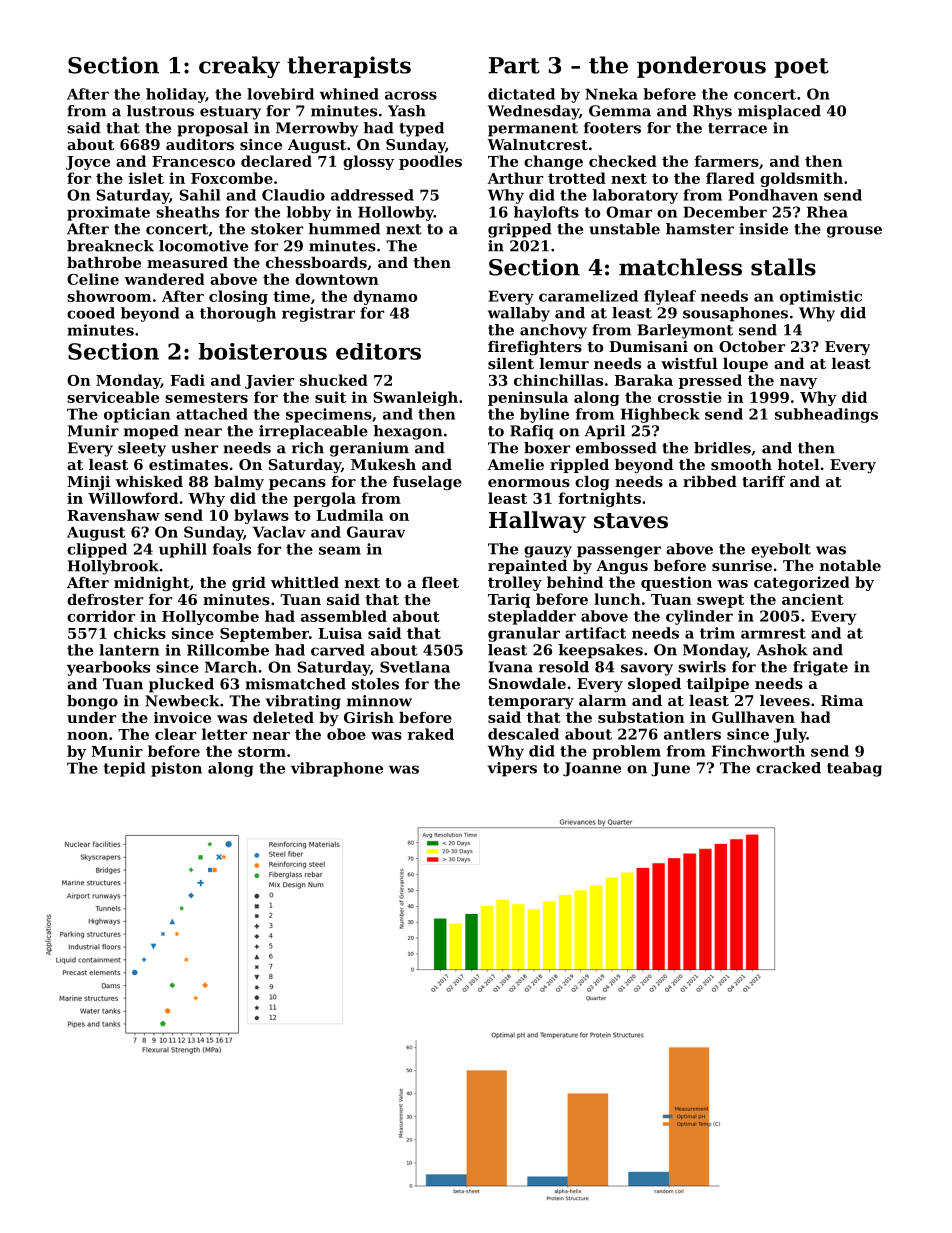  What do you see at coordinates (622, 567) in the document?
I see `Angus` at bounding box center [622, 567].
